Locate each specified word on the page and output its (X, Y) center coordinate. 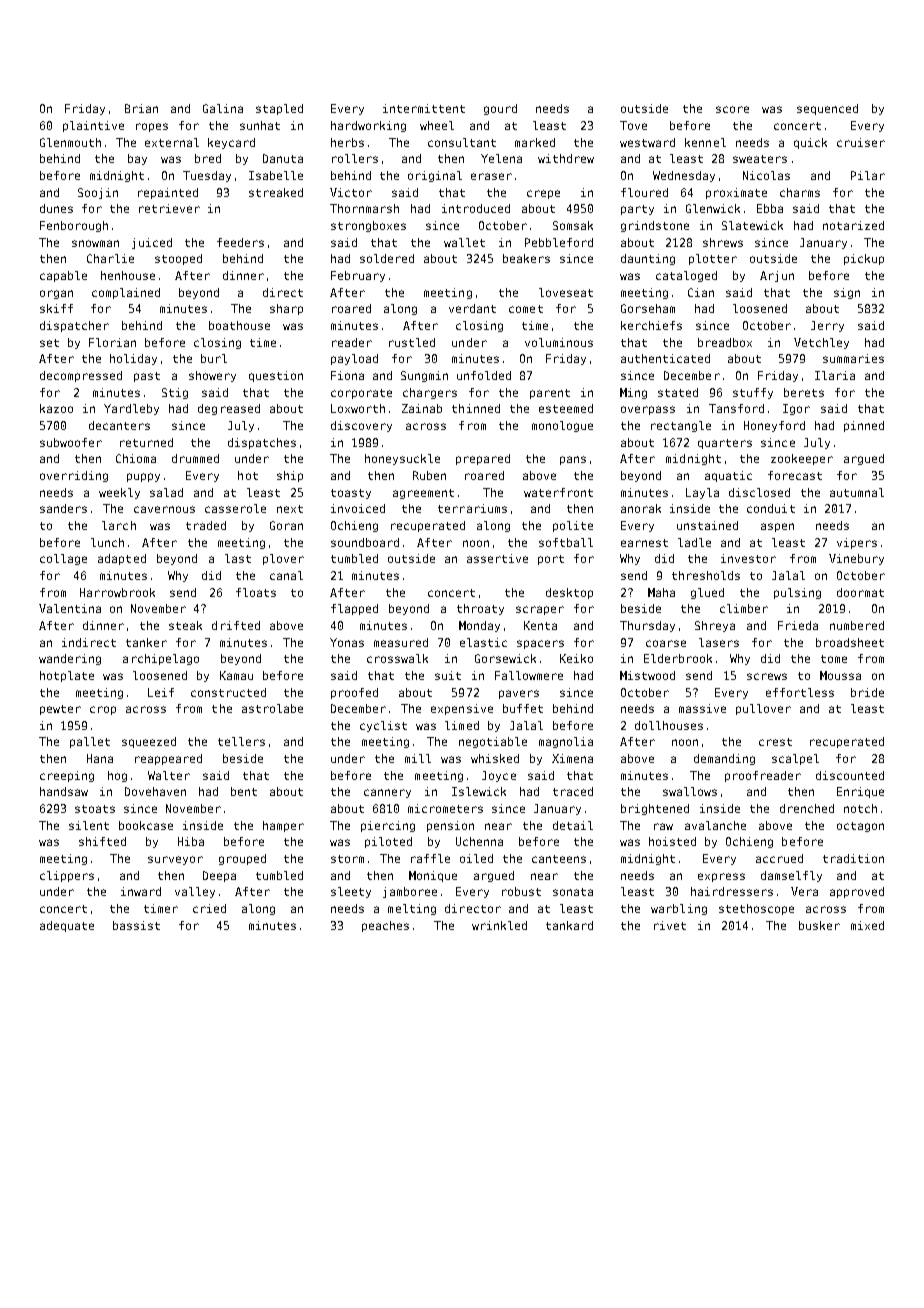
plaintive (93, 126)
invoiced (358, 508)
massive (702, 708)
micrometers (445, 808)
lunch (107, 542)
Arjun (777, 276)
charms (800, 192)
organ (56, 294)
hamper (283, 826)
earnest (644, 543)
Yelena (501, 158)
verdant (472, 308)
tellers (241, 741)
